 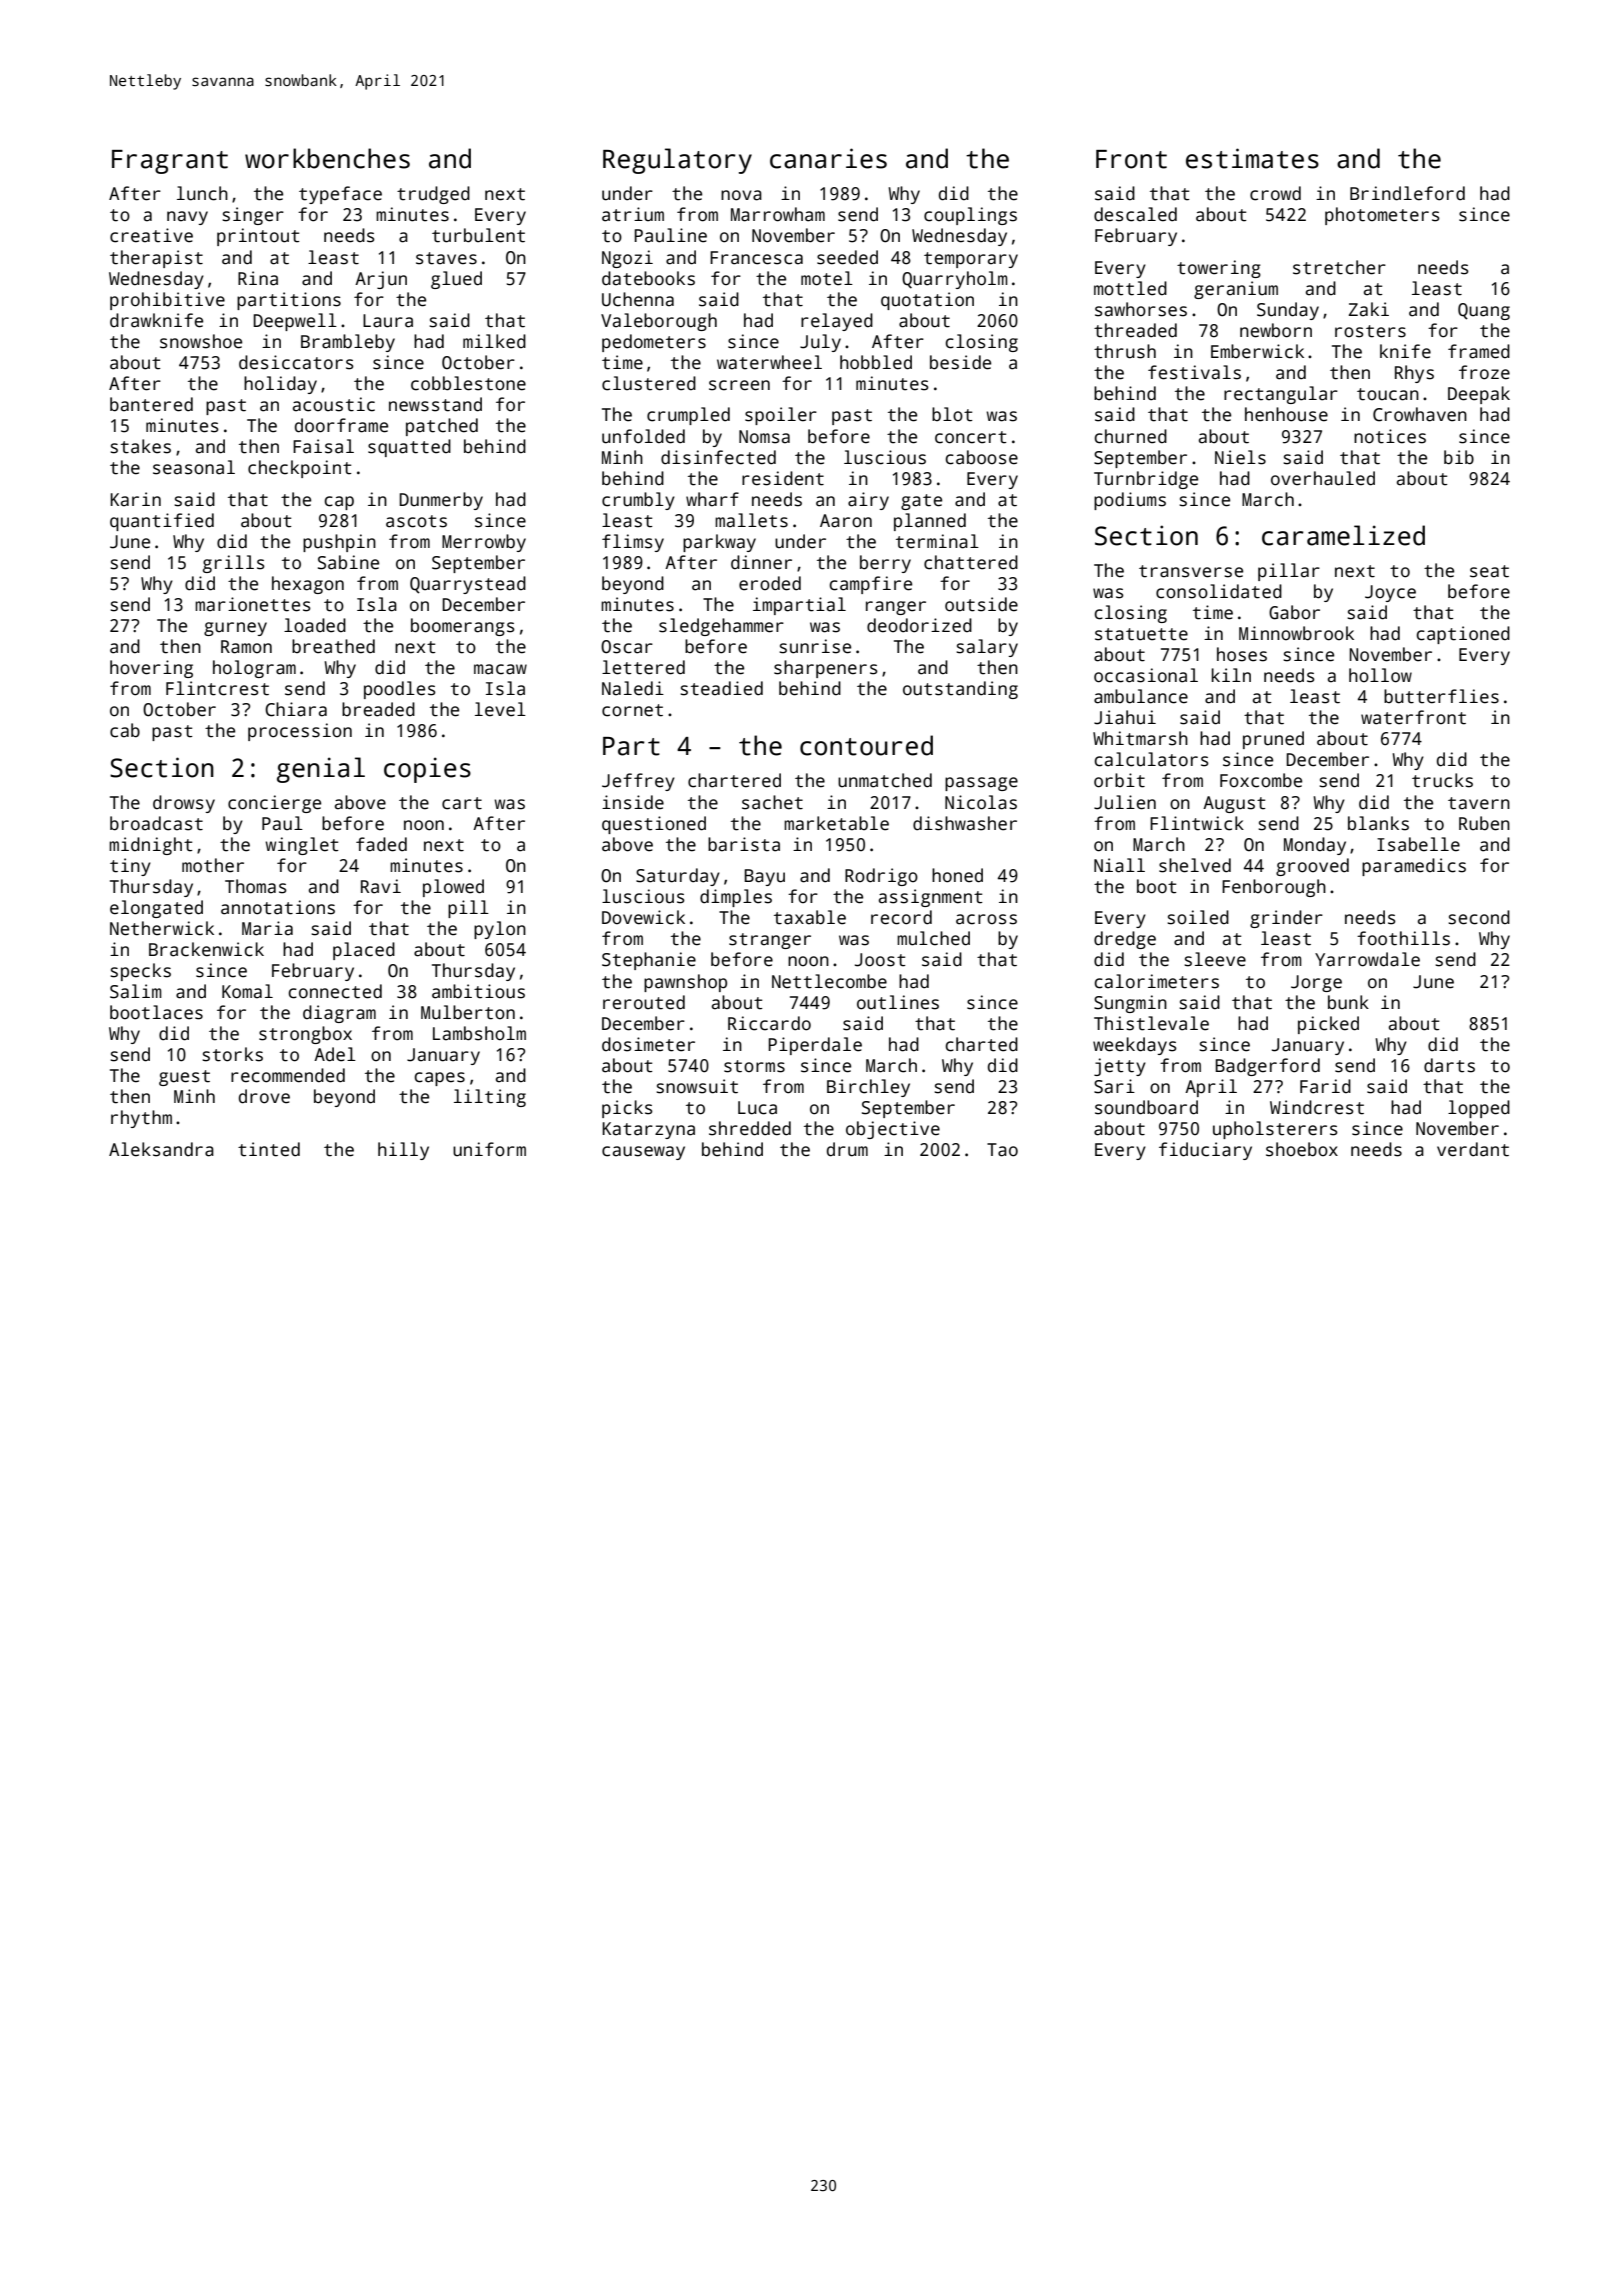 I want to click on Adel, so click(x=335, y=1054).
